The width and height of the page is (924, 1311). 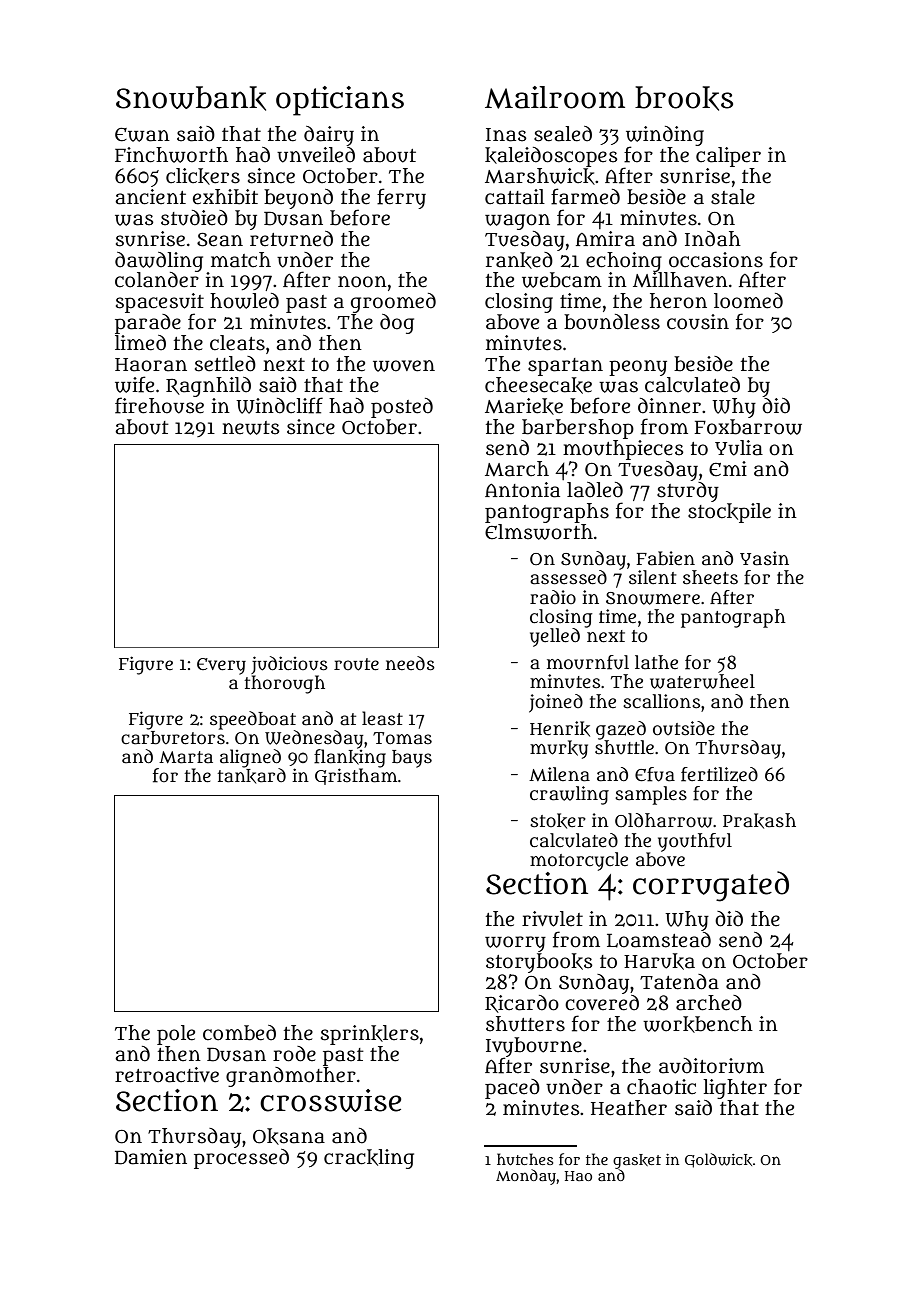 I want to click on Every, so click(x=221, y=666).
